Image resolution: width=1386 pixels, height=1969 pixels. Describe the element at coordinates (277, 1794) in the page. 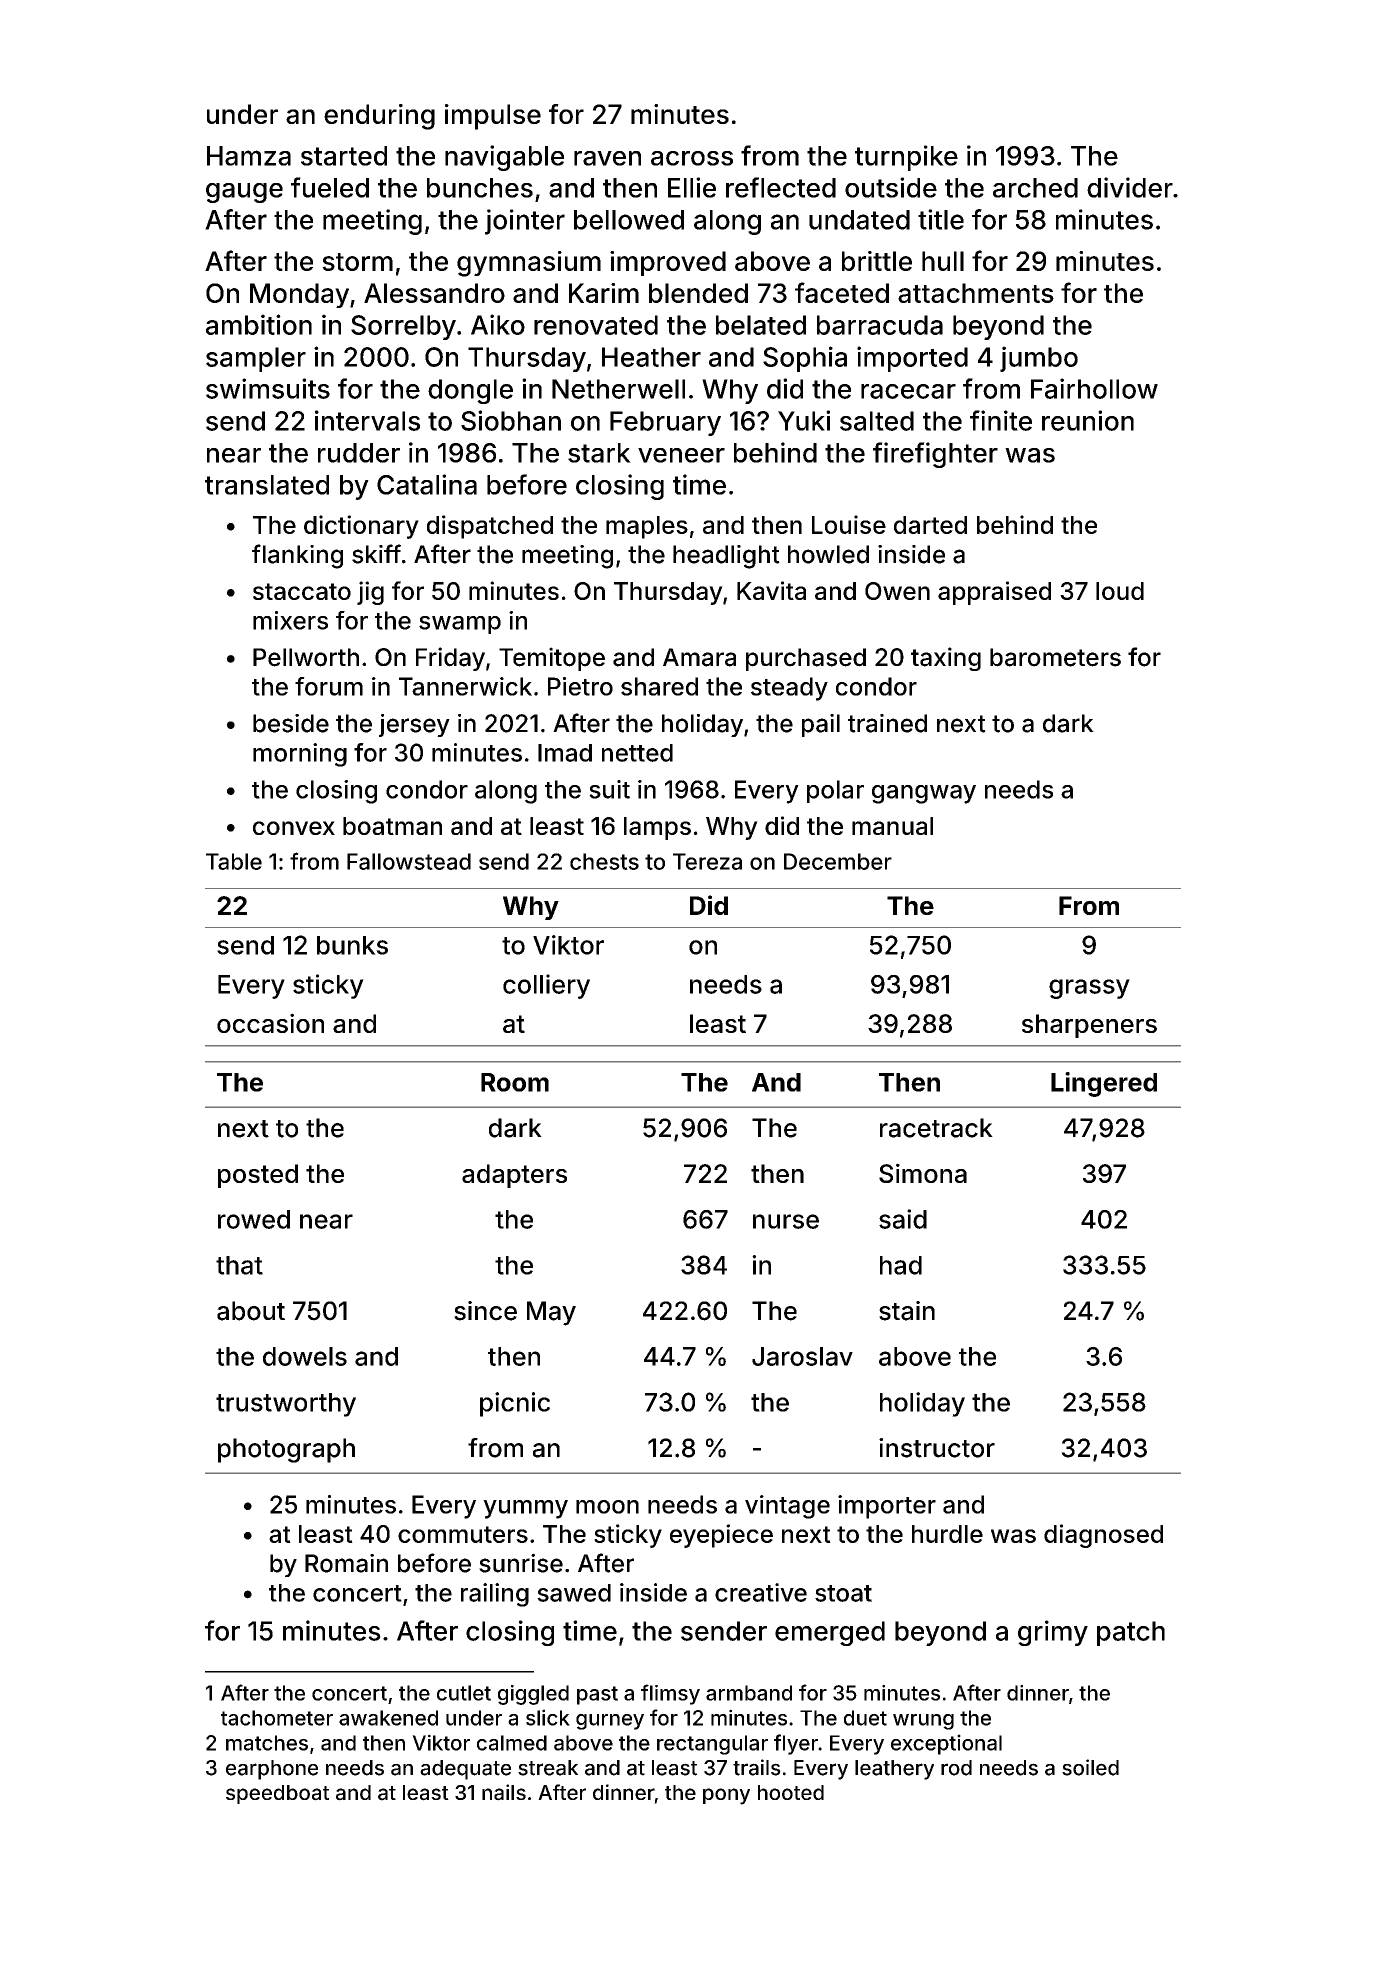

I see `speedboat` at that location.
